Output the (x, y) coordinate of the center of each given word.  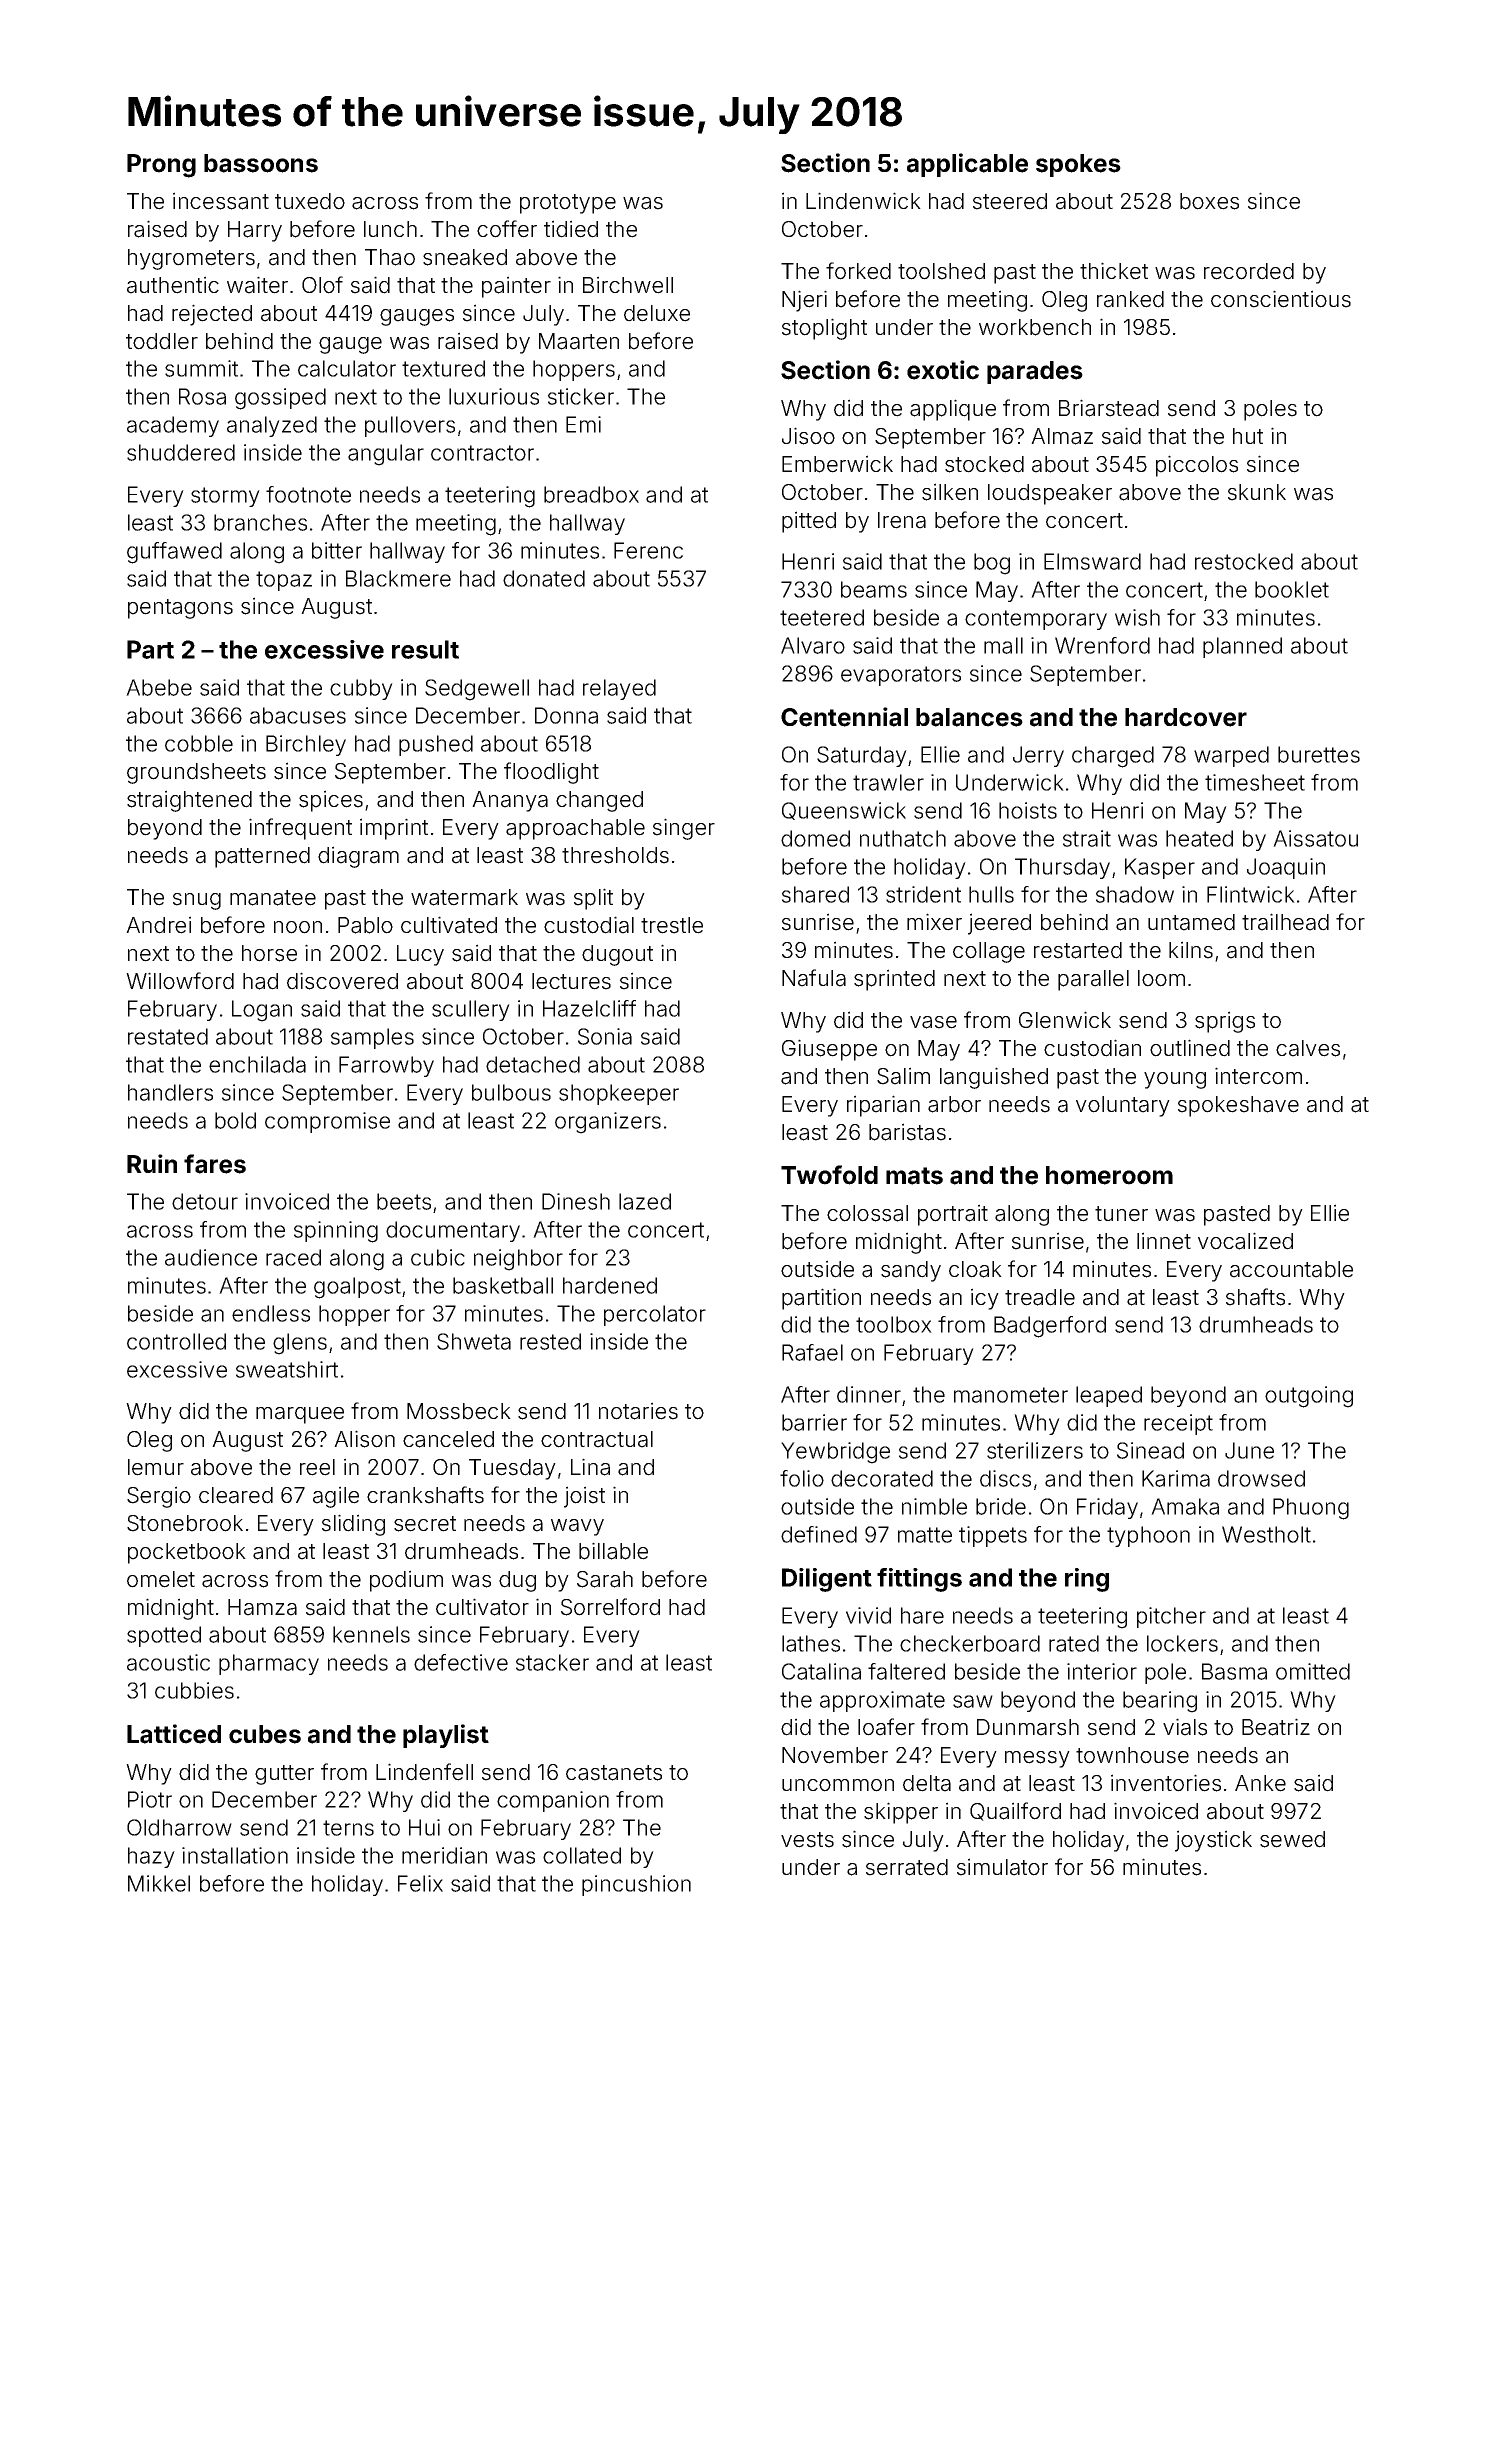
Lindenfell (424, 1772)
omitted (1313, 1671)
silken (950, 492)
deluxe (657, 313)
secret (425, 1524)
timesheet (1255, 782)
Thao (390, 257)
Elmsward (1092, 561)
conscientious (1281, 299)
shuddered (181, 452)
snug (197, 901)
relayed (619, 689)
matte (925, 1535)
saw (973, 1701)
